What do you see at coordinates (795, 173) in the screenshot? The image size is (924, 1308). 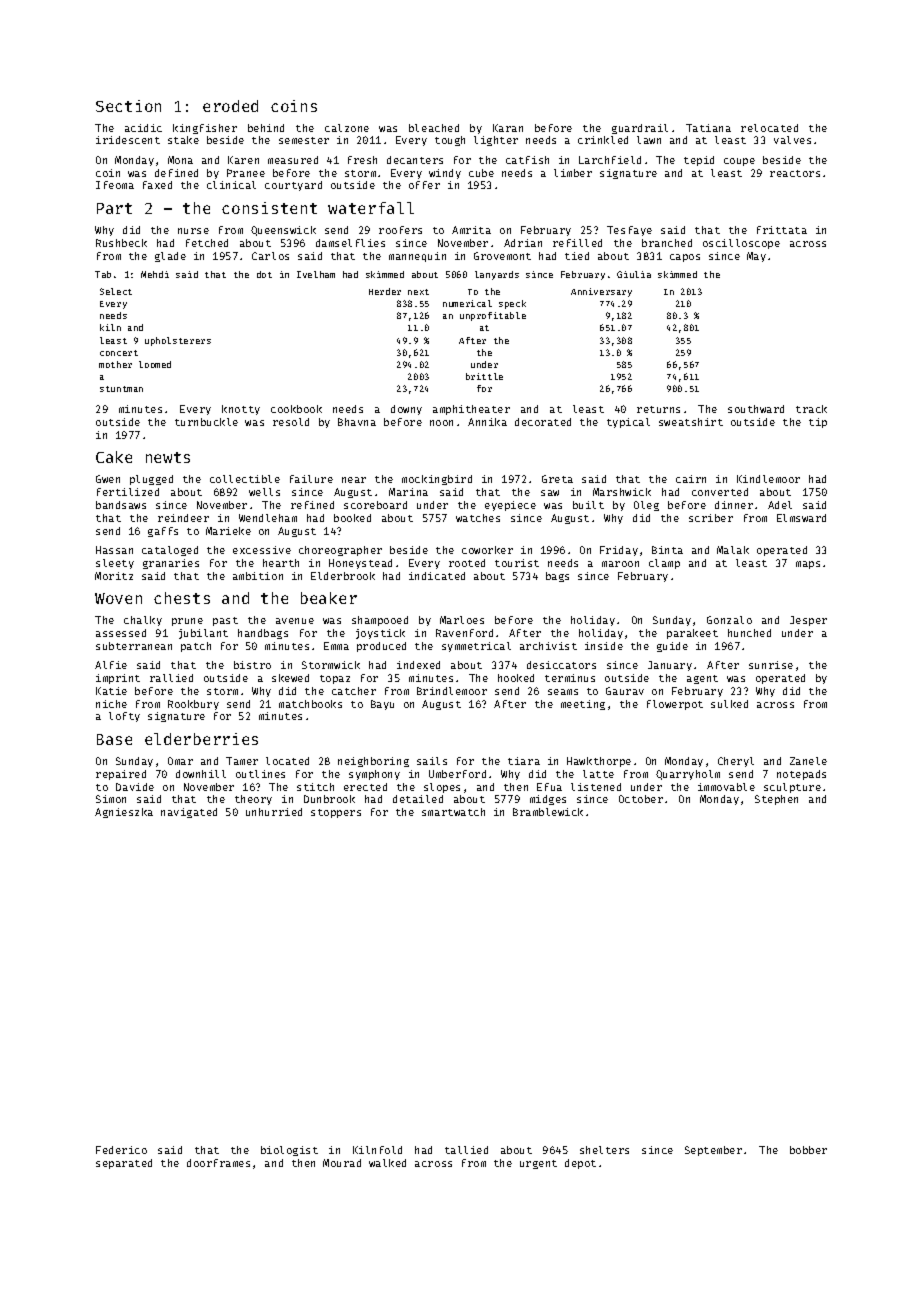 I see `reactors` at bounding box center [795, 173].
